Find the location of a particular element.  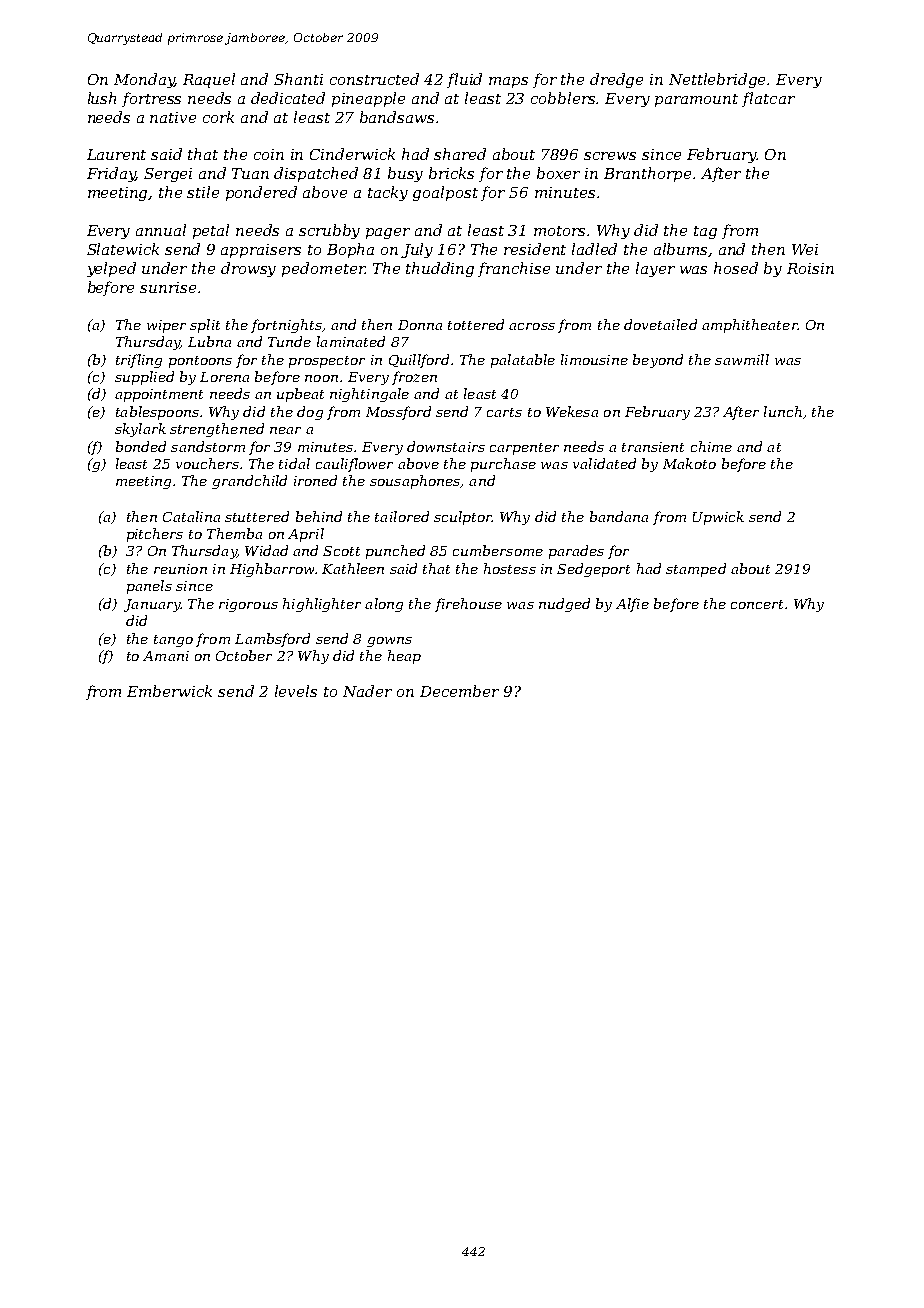

cumbersome is located at coordinates (498, 550).
